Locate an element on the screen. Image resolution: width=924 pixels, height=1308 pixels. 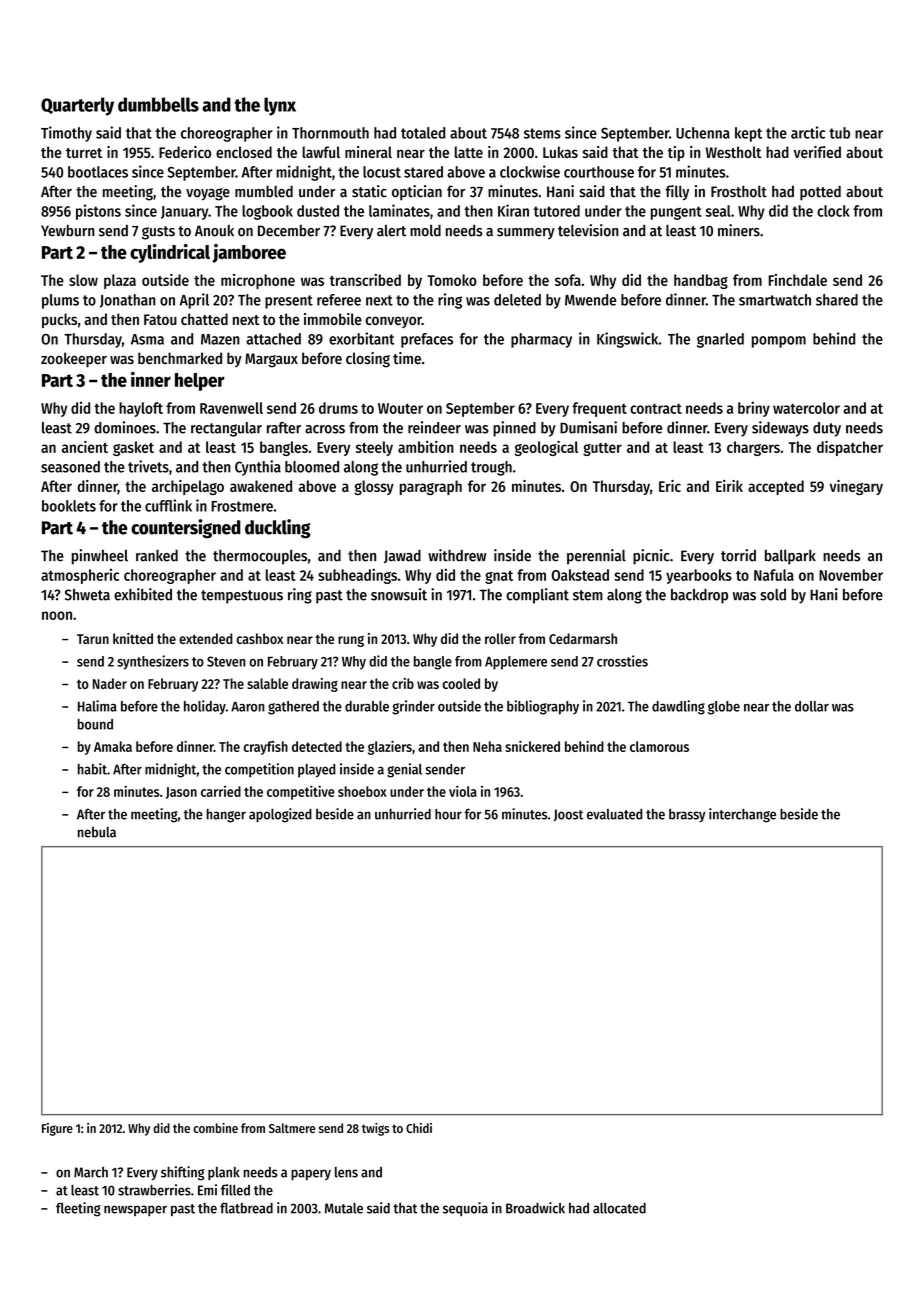
latte is located at coordinates (469, 152).
